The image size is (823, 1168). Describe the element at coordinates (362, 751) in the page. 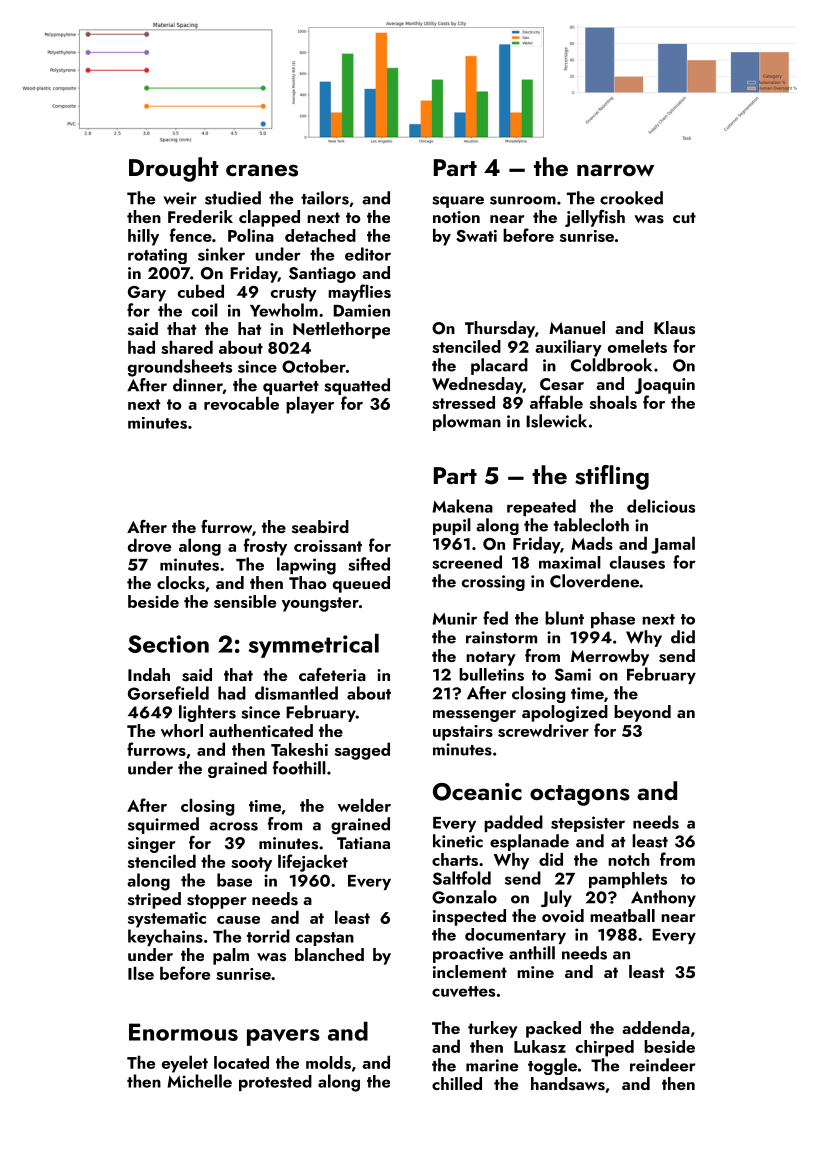

I see `sagged` at that location.
